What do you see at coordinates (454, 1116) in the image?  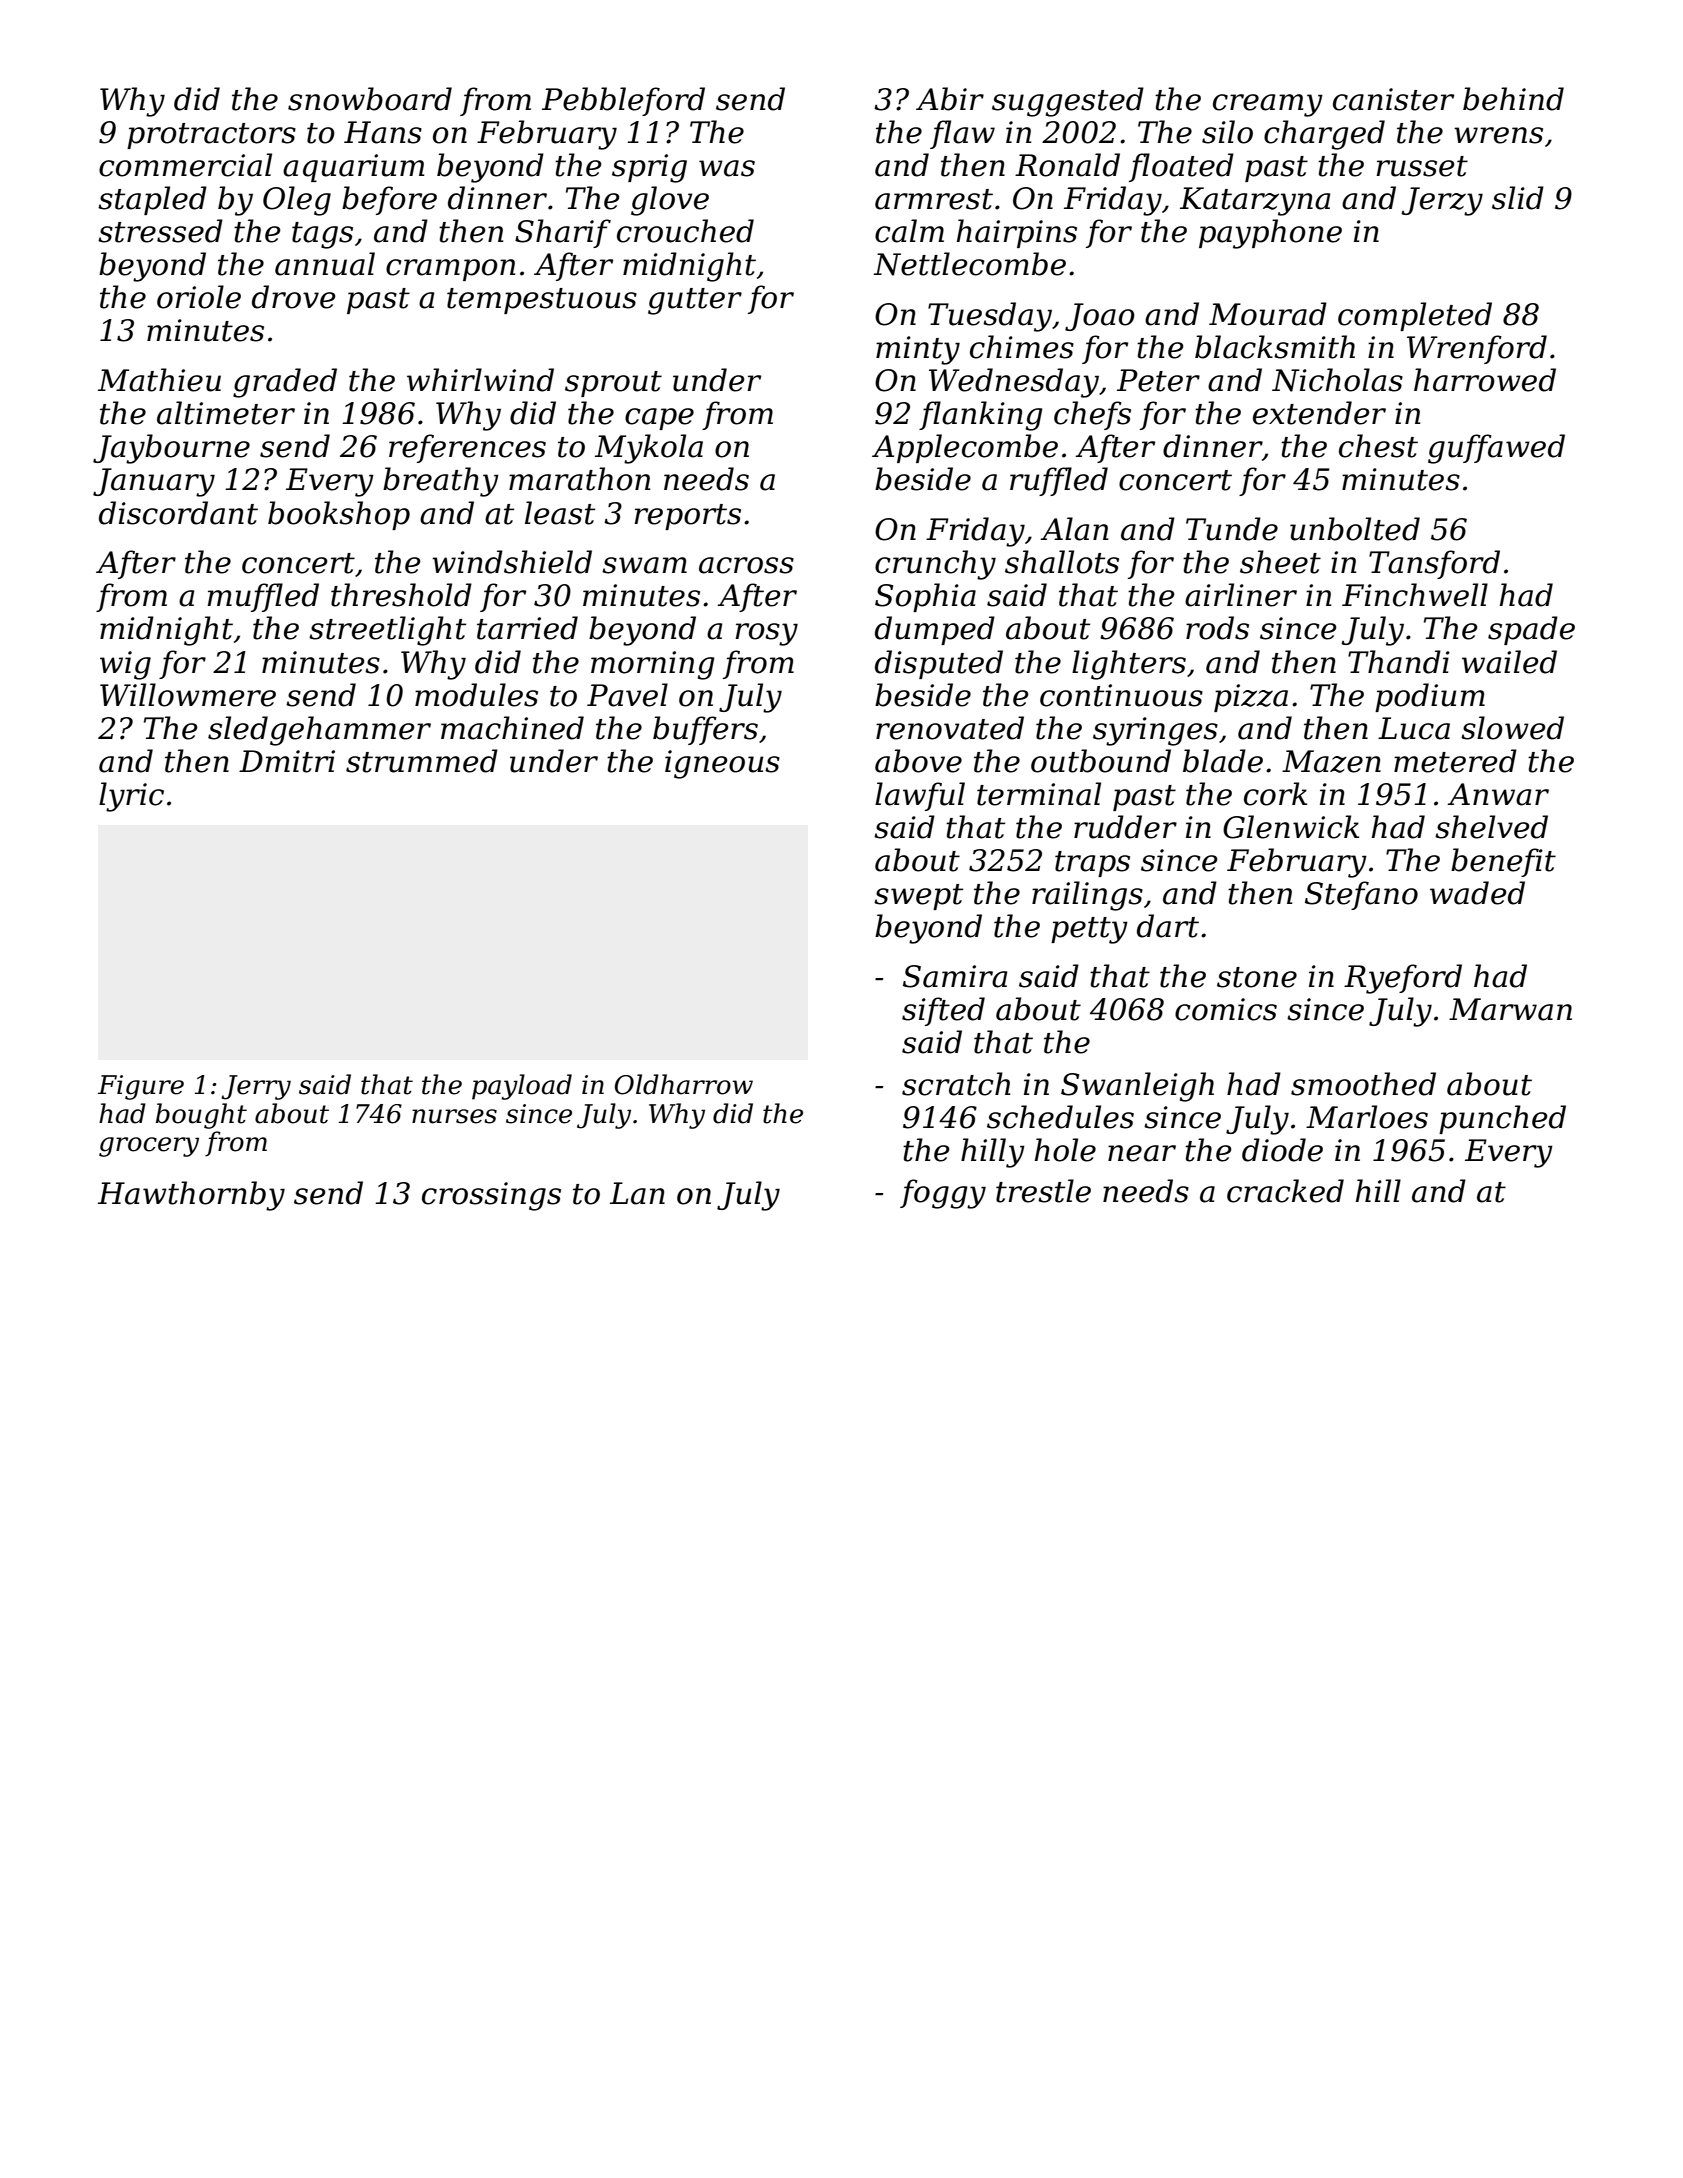 I see `nurses` at bounding box center [454, 1116].
